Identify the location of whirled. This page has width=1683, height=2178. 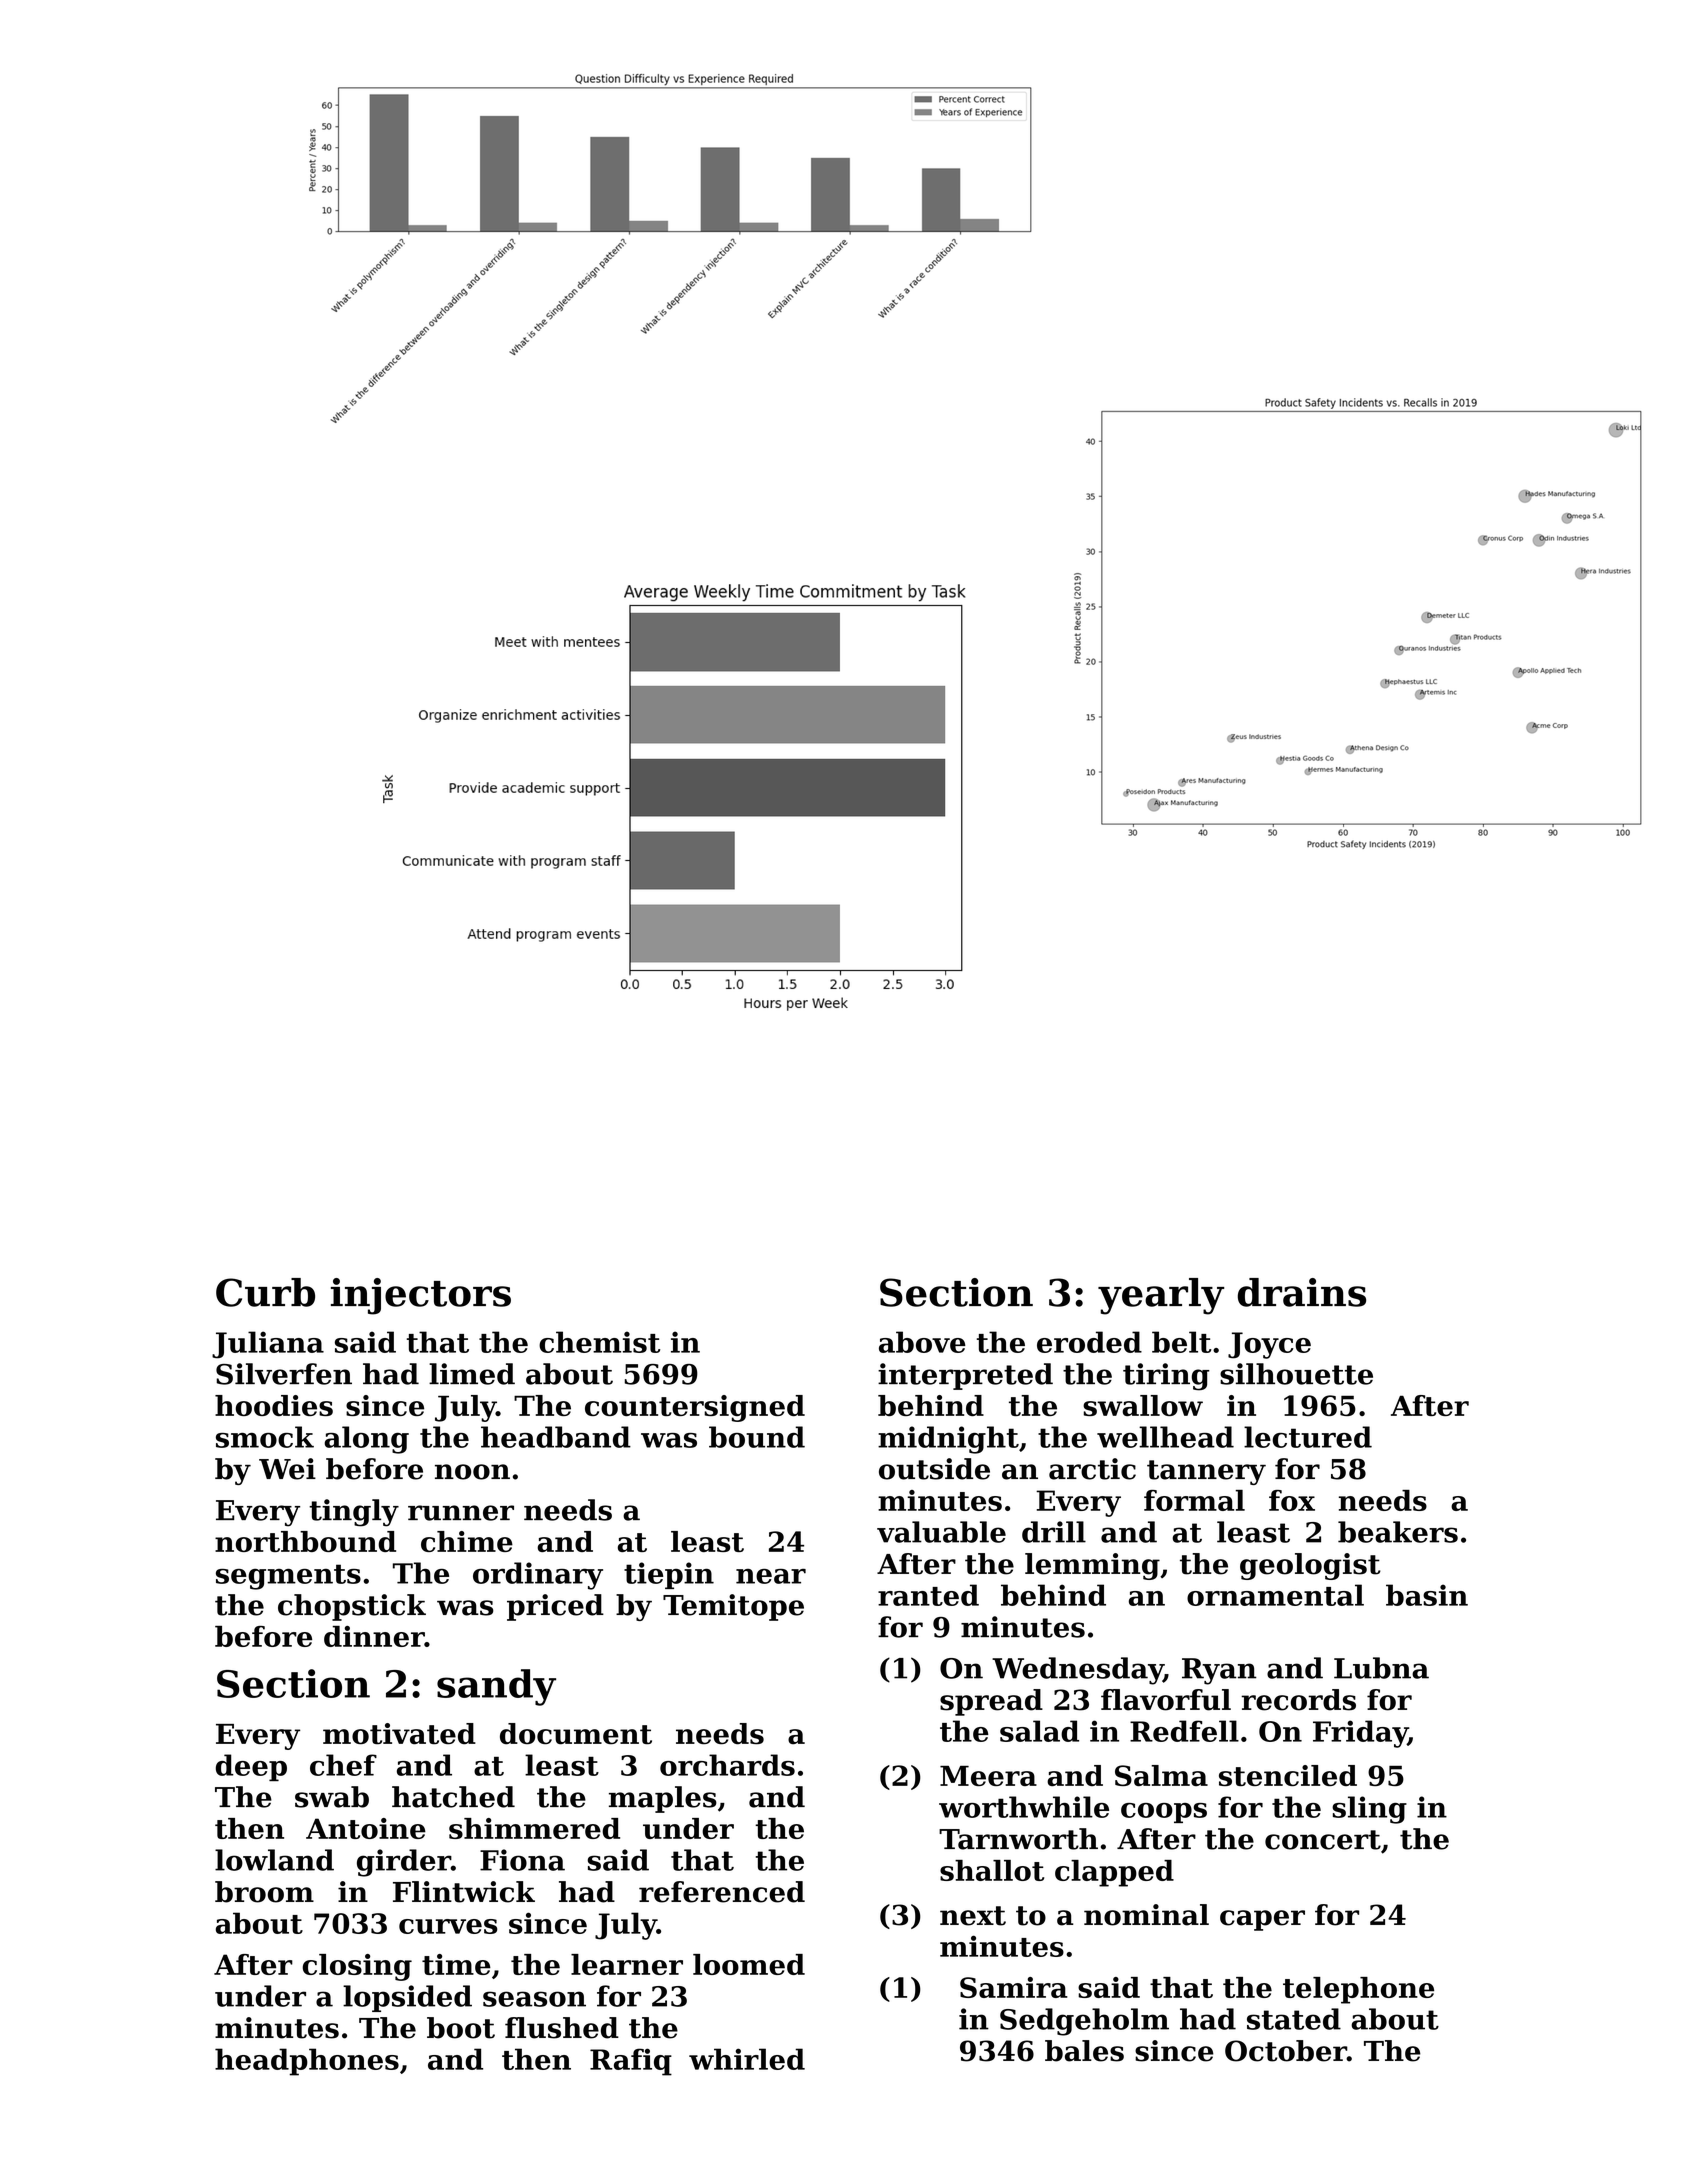
(747, 2059).
